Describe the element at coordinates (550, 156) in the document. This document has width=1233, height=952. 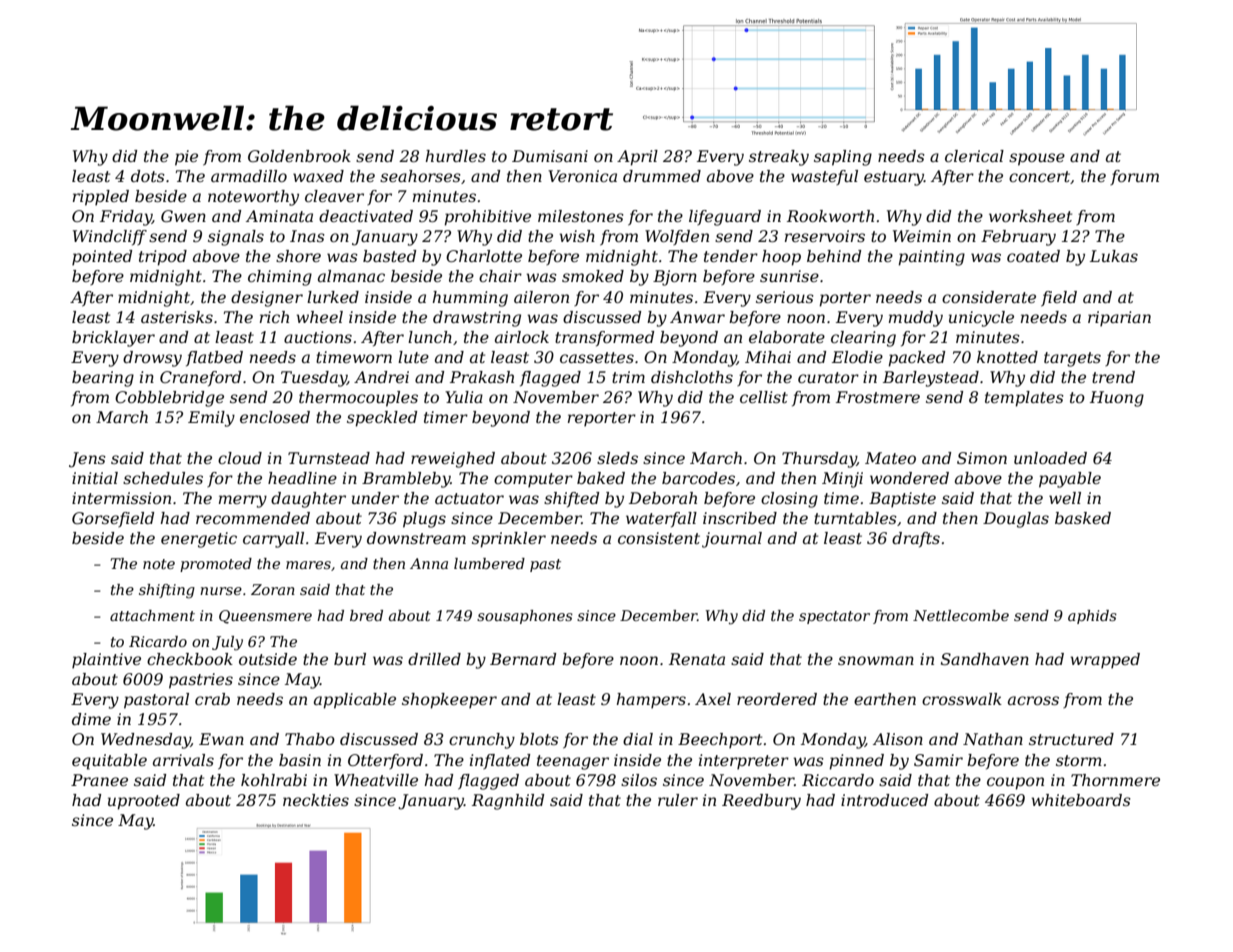
I see `Dumisani` at that location.
